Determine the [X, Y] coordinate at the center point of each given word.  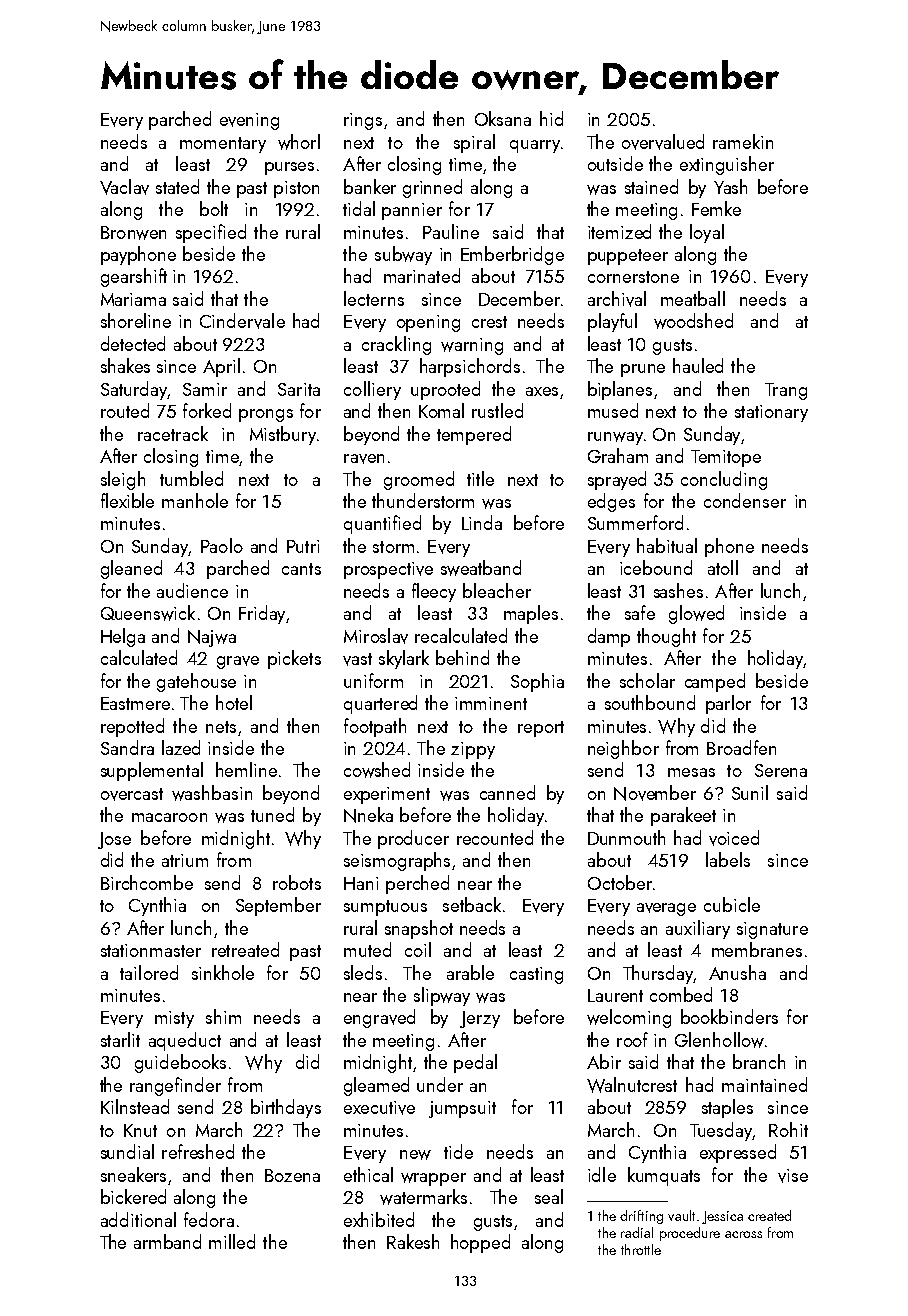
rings [363, 121]
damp [609, 637]
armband [167, 1241]
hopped [480, 1243]
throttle [641, 1249]
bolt [214, 208]
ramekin [743, 141]
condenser [745, 500]
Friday [262, 614]
